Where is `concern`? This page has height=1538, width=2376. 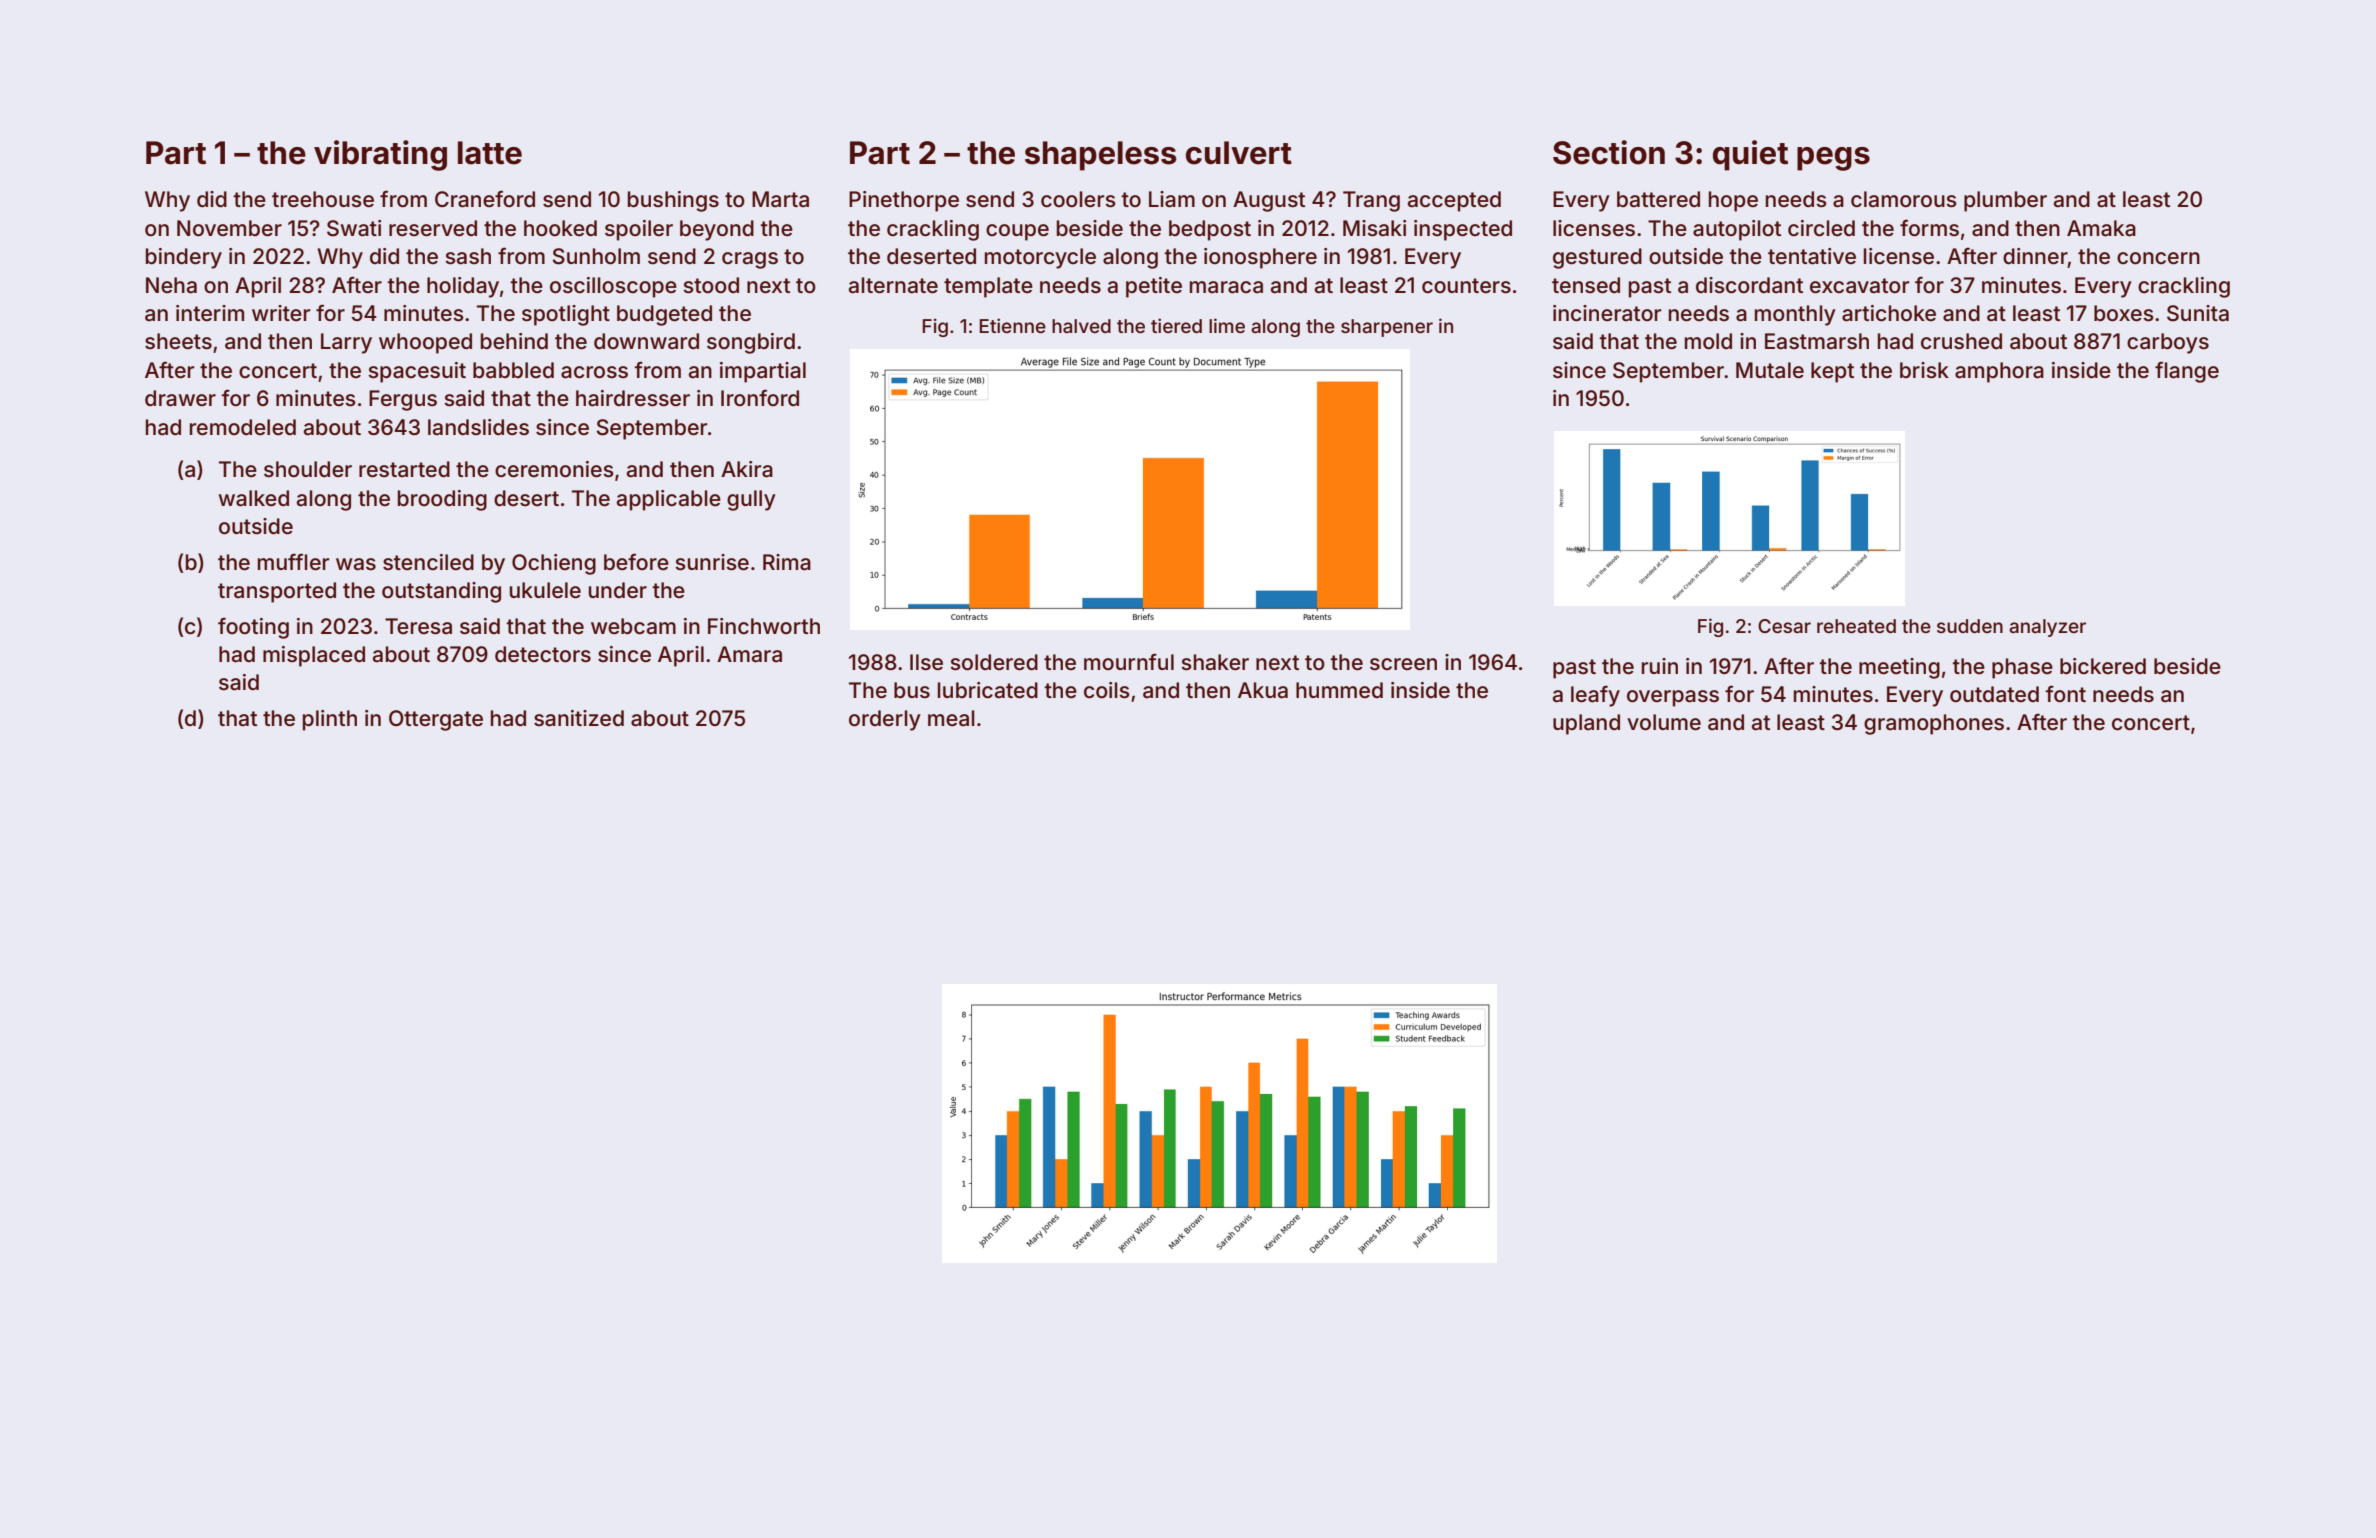
concern is located at coordinates (2158, 258).
